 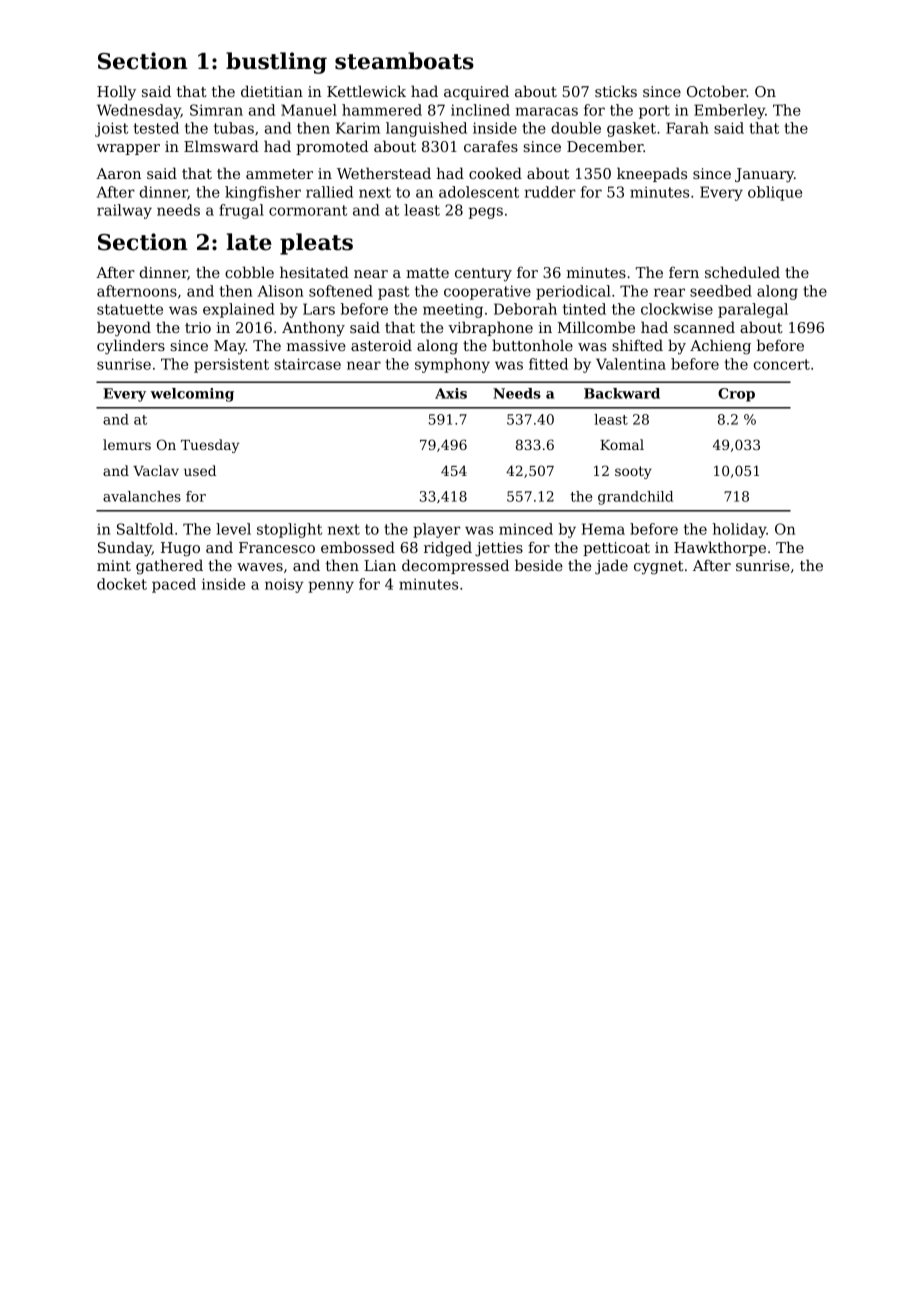 What do you see at coordinates (729, 111) in the document?
I see `Emberley` at bounding box center [729, 111].
